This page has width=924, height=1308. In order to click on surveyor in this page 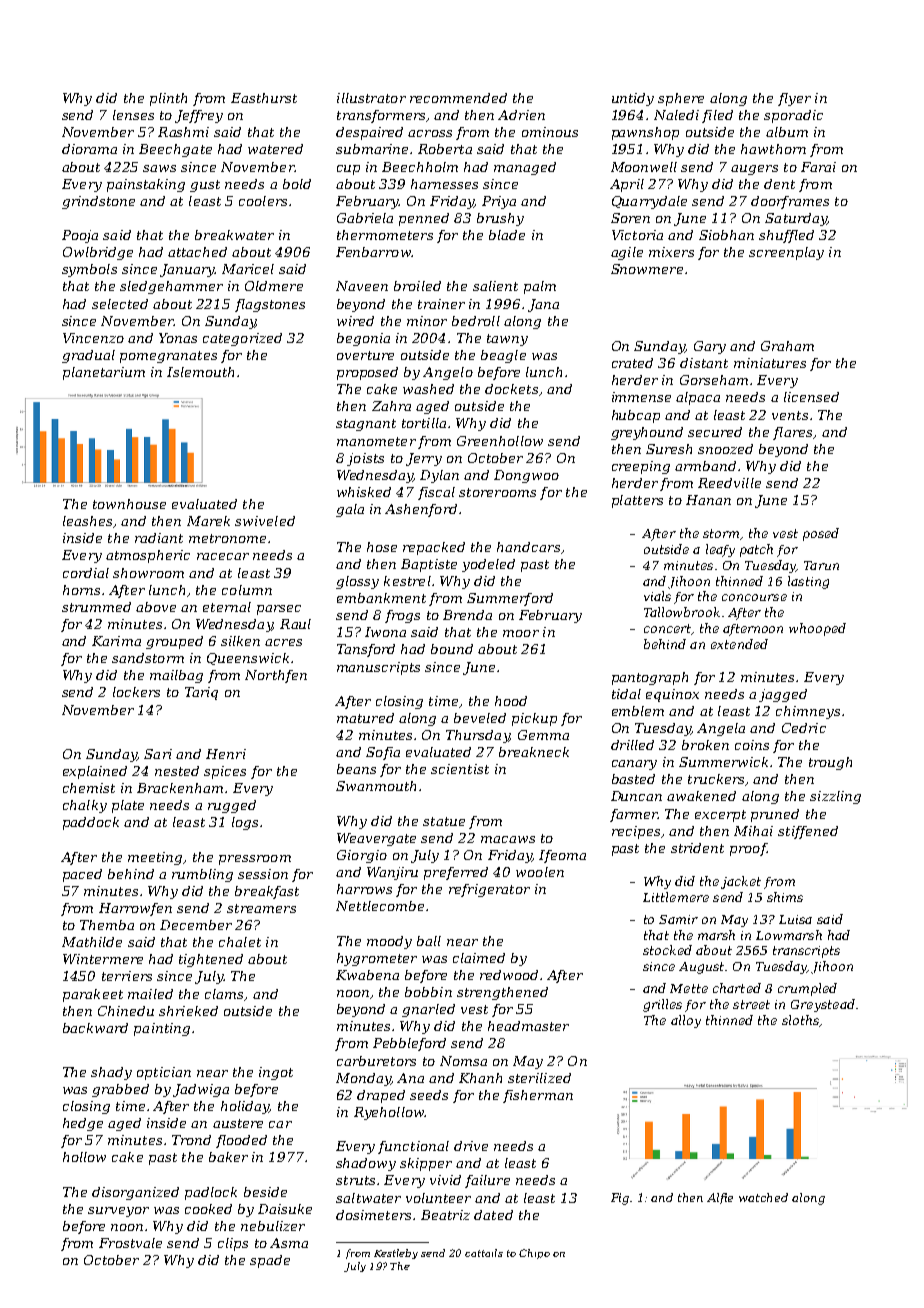, I will do `click(118, 1212)`.
